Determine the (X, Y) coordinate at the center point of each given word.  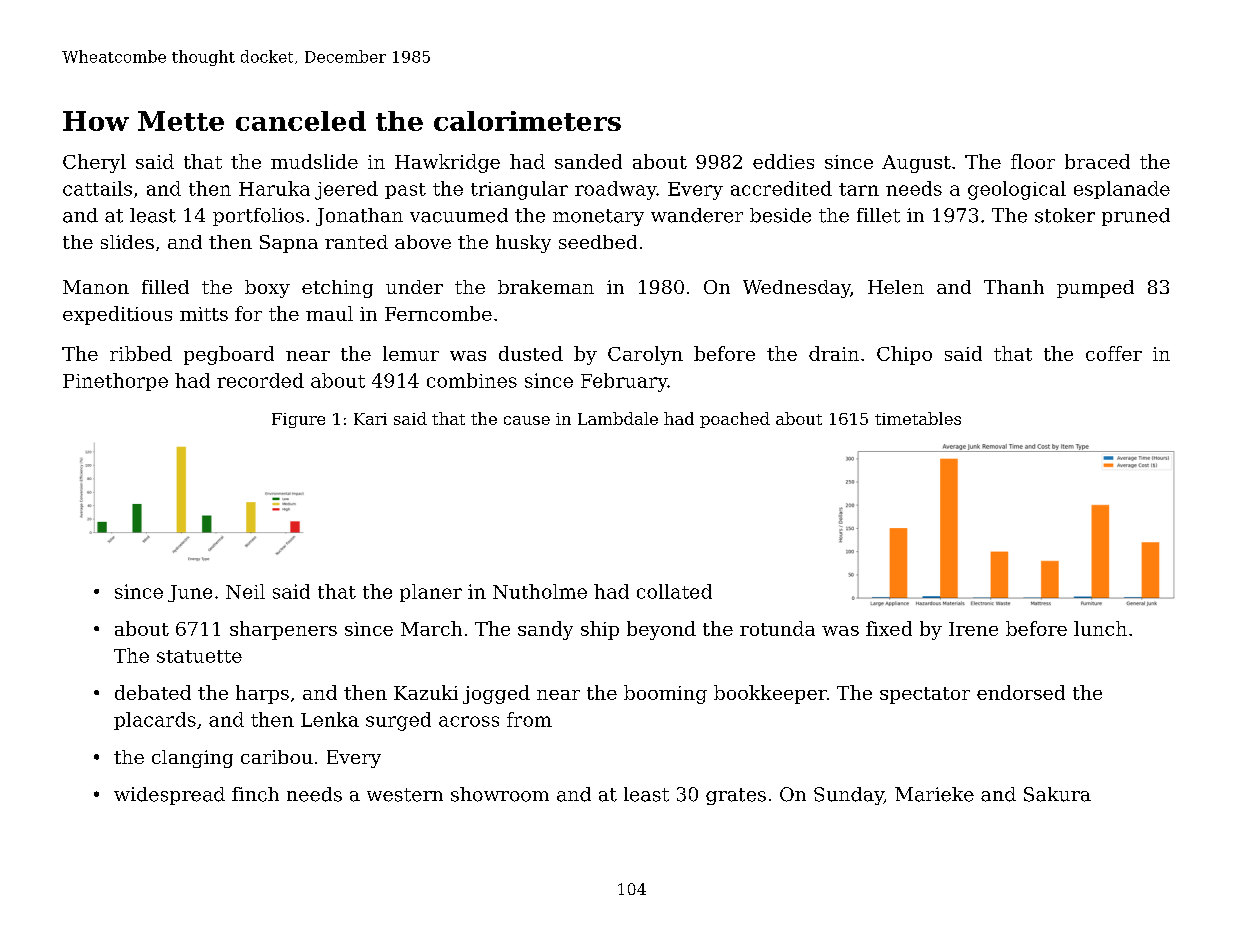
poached (735, 420)
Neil (245, 591)
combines (472, 380)
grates (736, 796)
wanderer (697, 215)
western (405, 795)
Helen (896, 287)
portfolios (258, 217)
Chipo (904, 355)
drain (834, 353)
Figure (298, 420)
